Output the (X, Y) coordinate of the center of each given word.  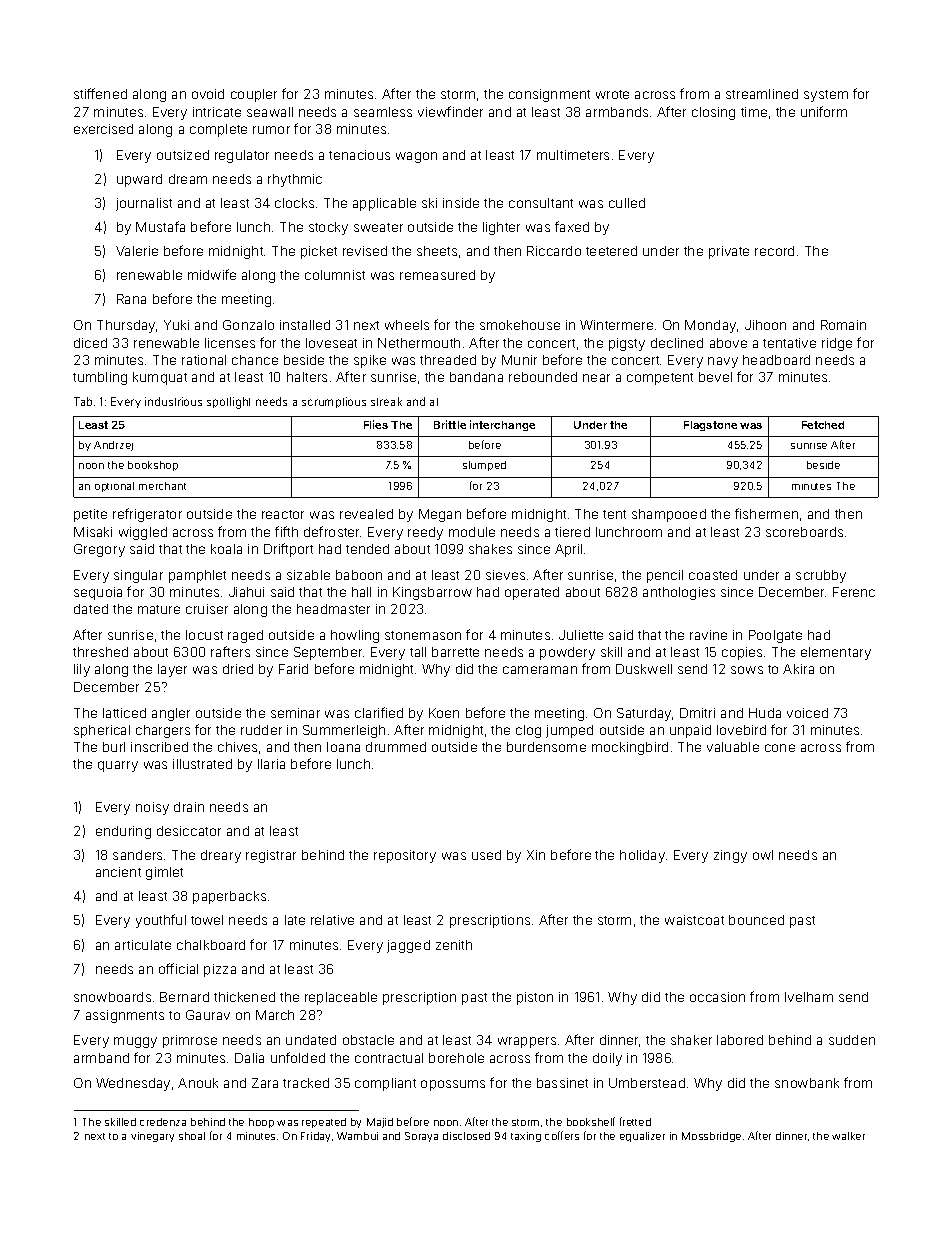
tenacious (359, 155)
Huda (765, 713)
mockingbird (630, 748)
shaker (691, 1040)
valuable (733, 747)
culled (627, 203)
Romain (843, 325)
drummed (396, 747)
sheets (437, 251)
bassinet (562, 1083)
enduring (123, 832)
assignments (125, 1016)
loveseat (331, 343)
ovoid (208, 94)
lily (82, 670)
